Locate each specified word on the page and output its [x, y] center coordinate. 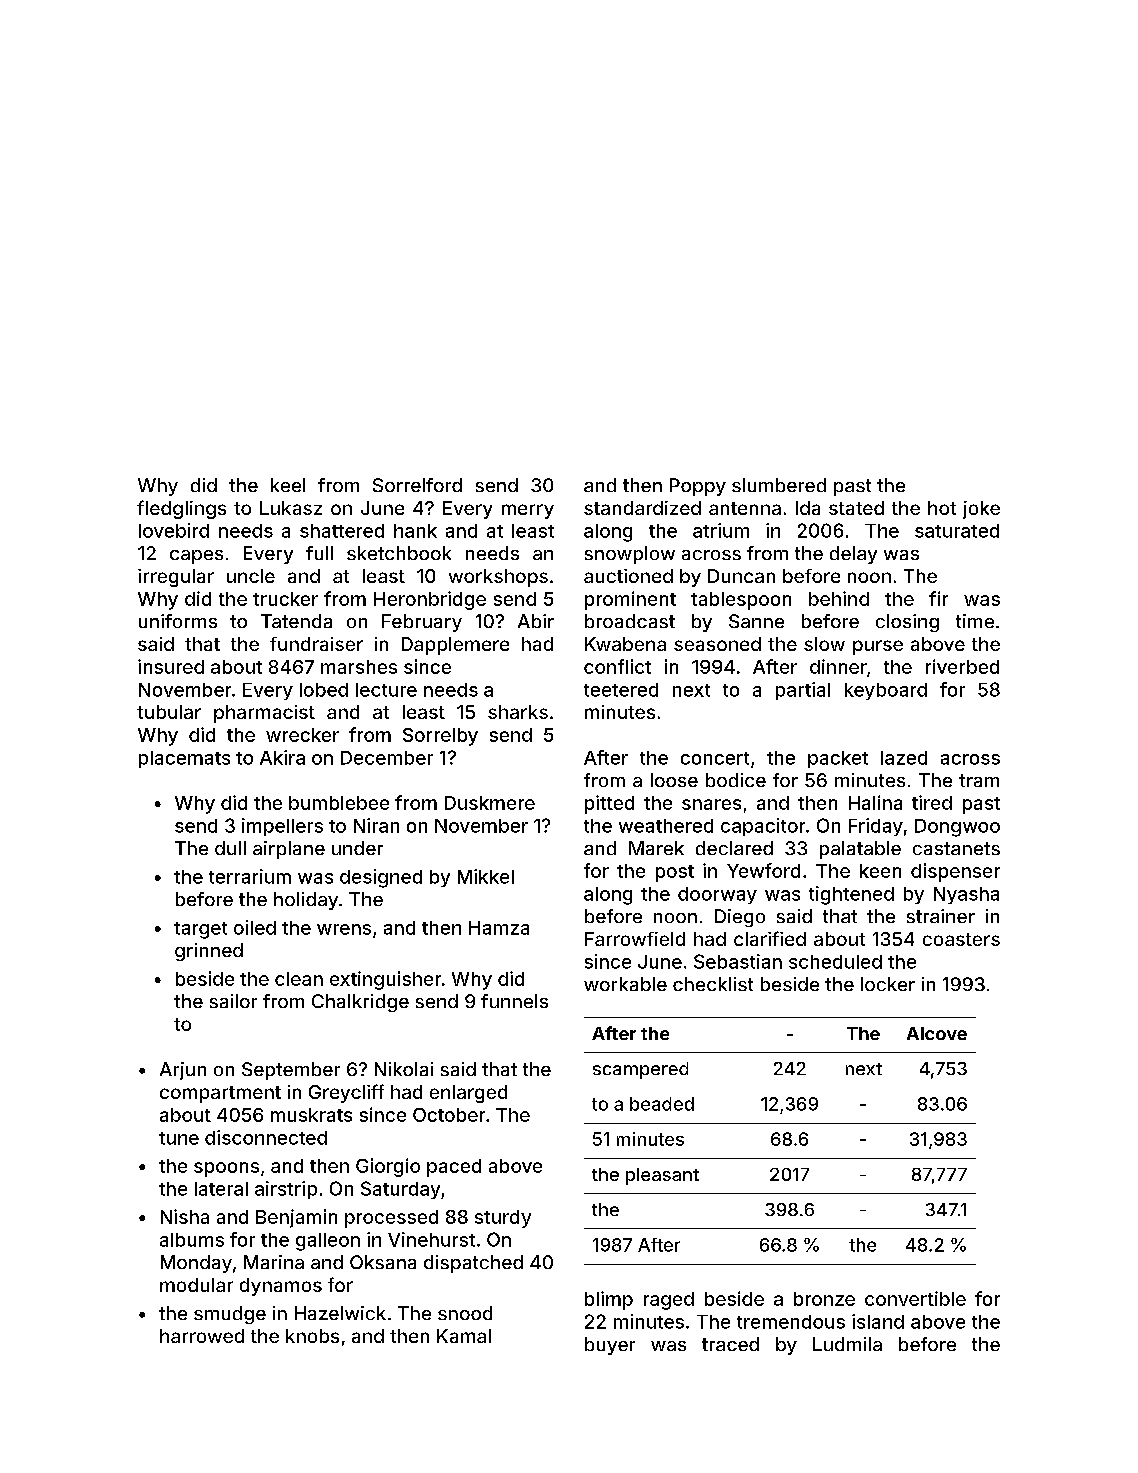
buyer [610, 1346]
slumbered [779, 485]
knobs [312, 1336]
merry [528, 511]
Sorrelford [417, 485]
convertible [915, 1298]
